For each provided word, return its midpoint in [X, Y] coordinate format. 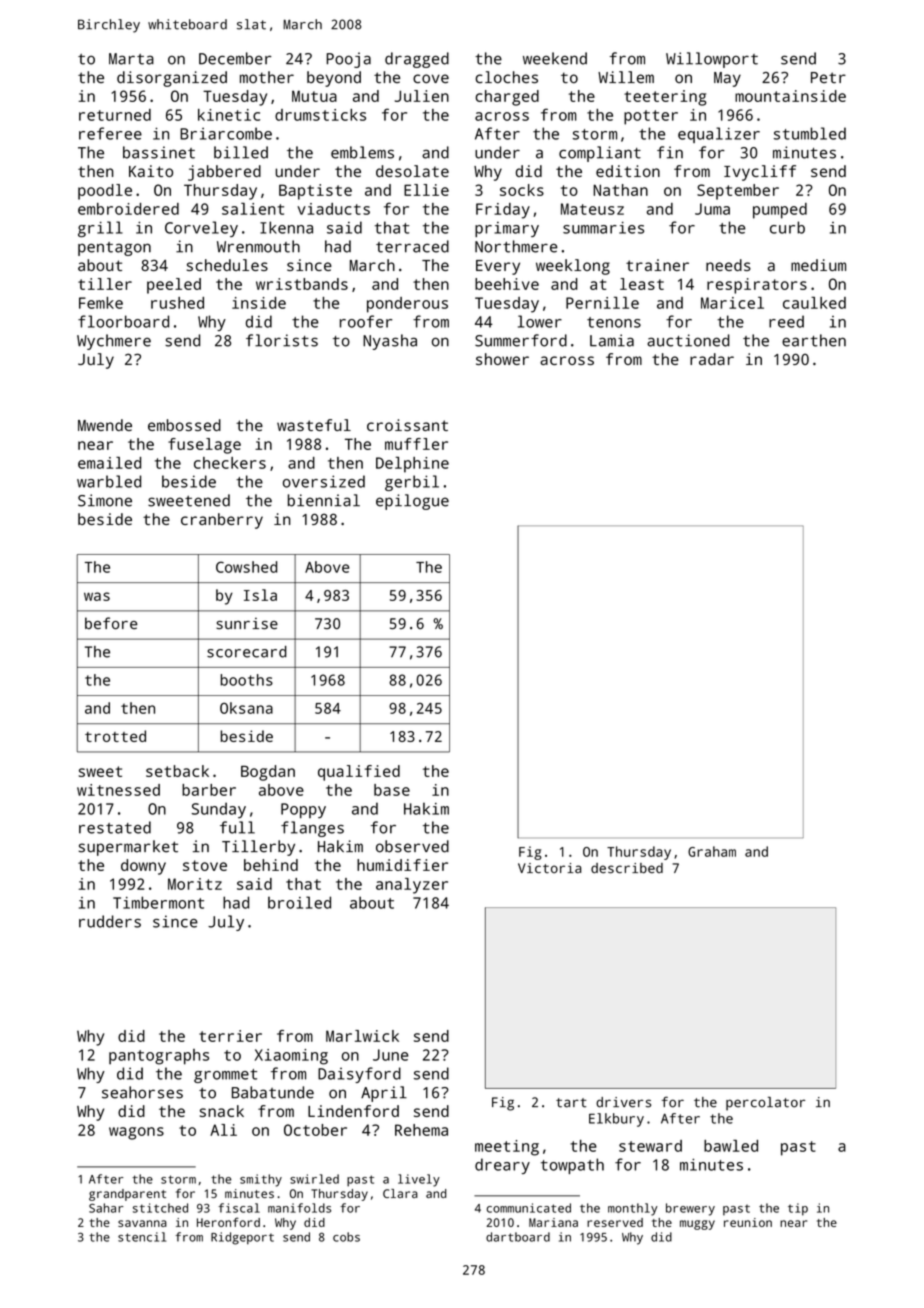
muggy [697, 1225]
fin [670, 152]
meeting [507, 1148]
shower [502, 359]
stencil [142, 1237]
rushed [177, 303]
